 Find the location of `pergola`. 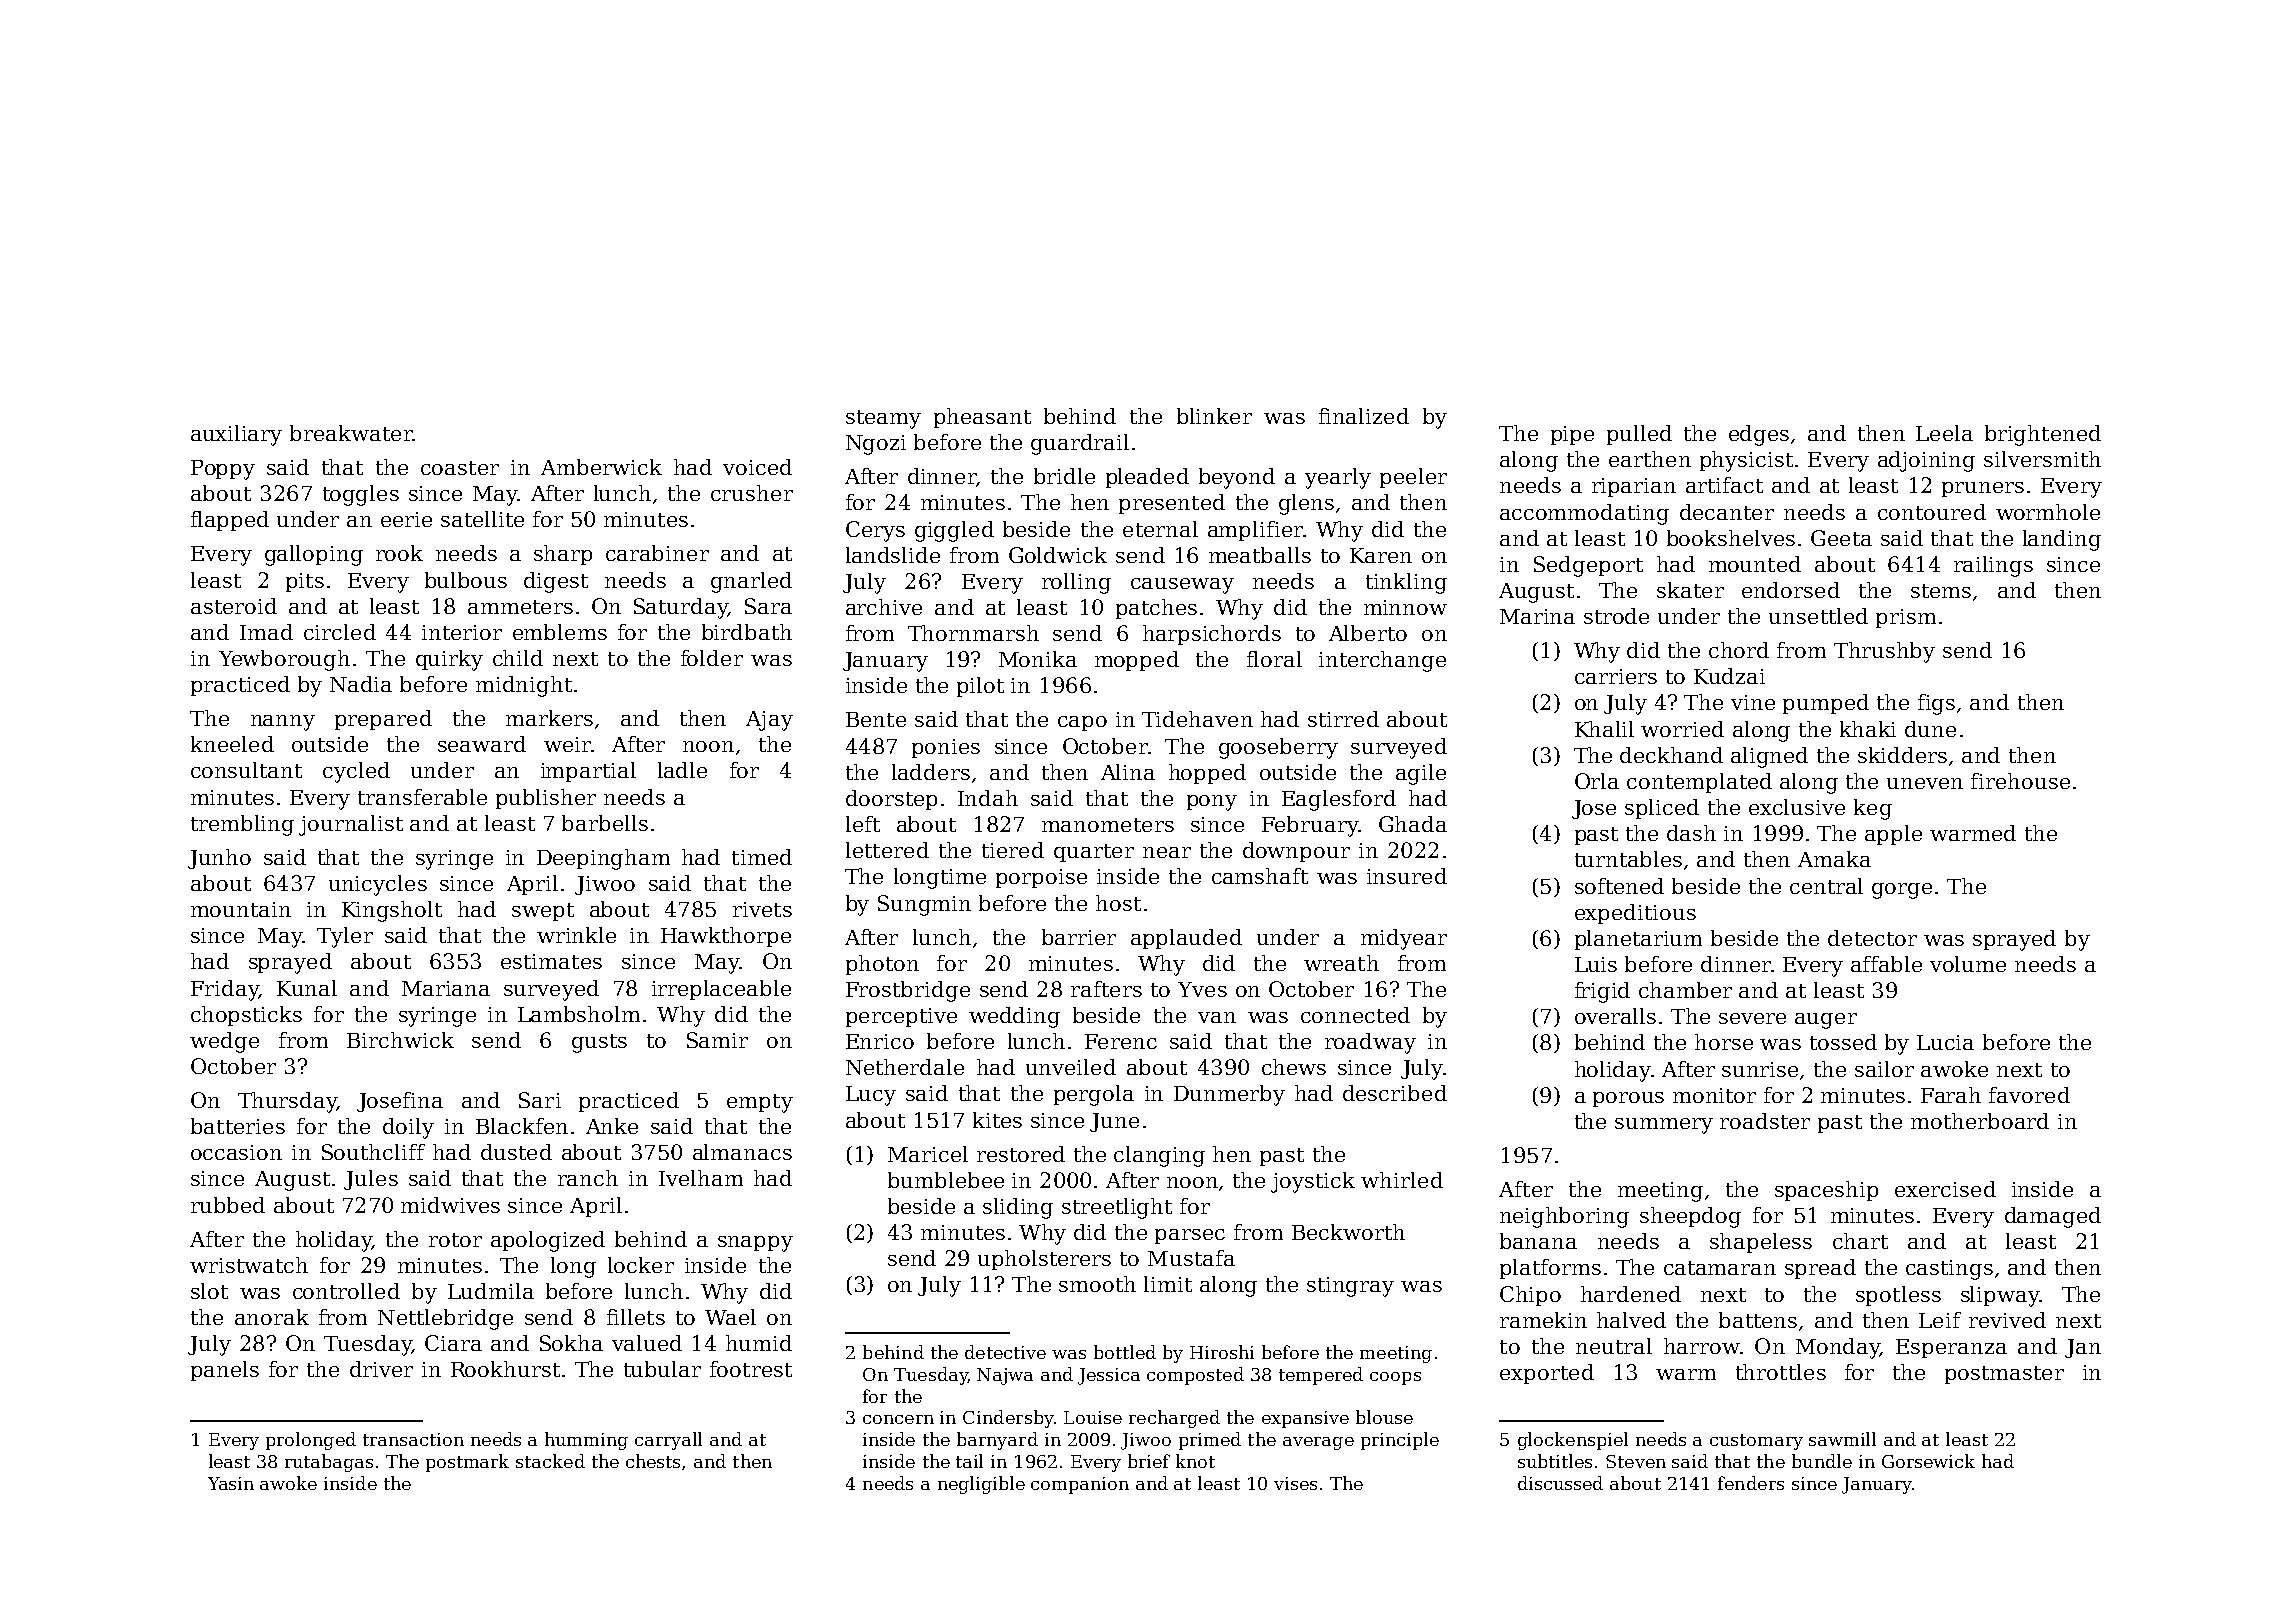

pergola is located at coordinates (1094, 1095).
